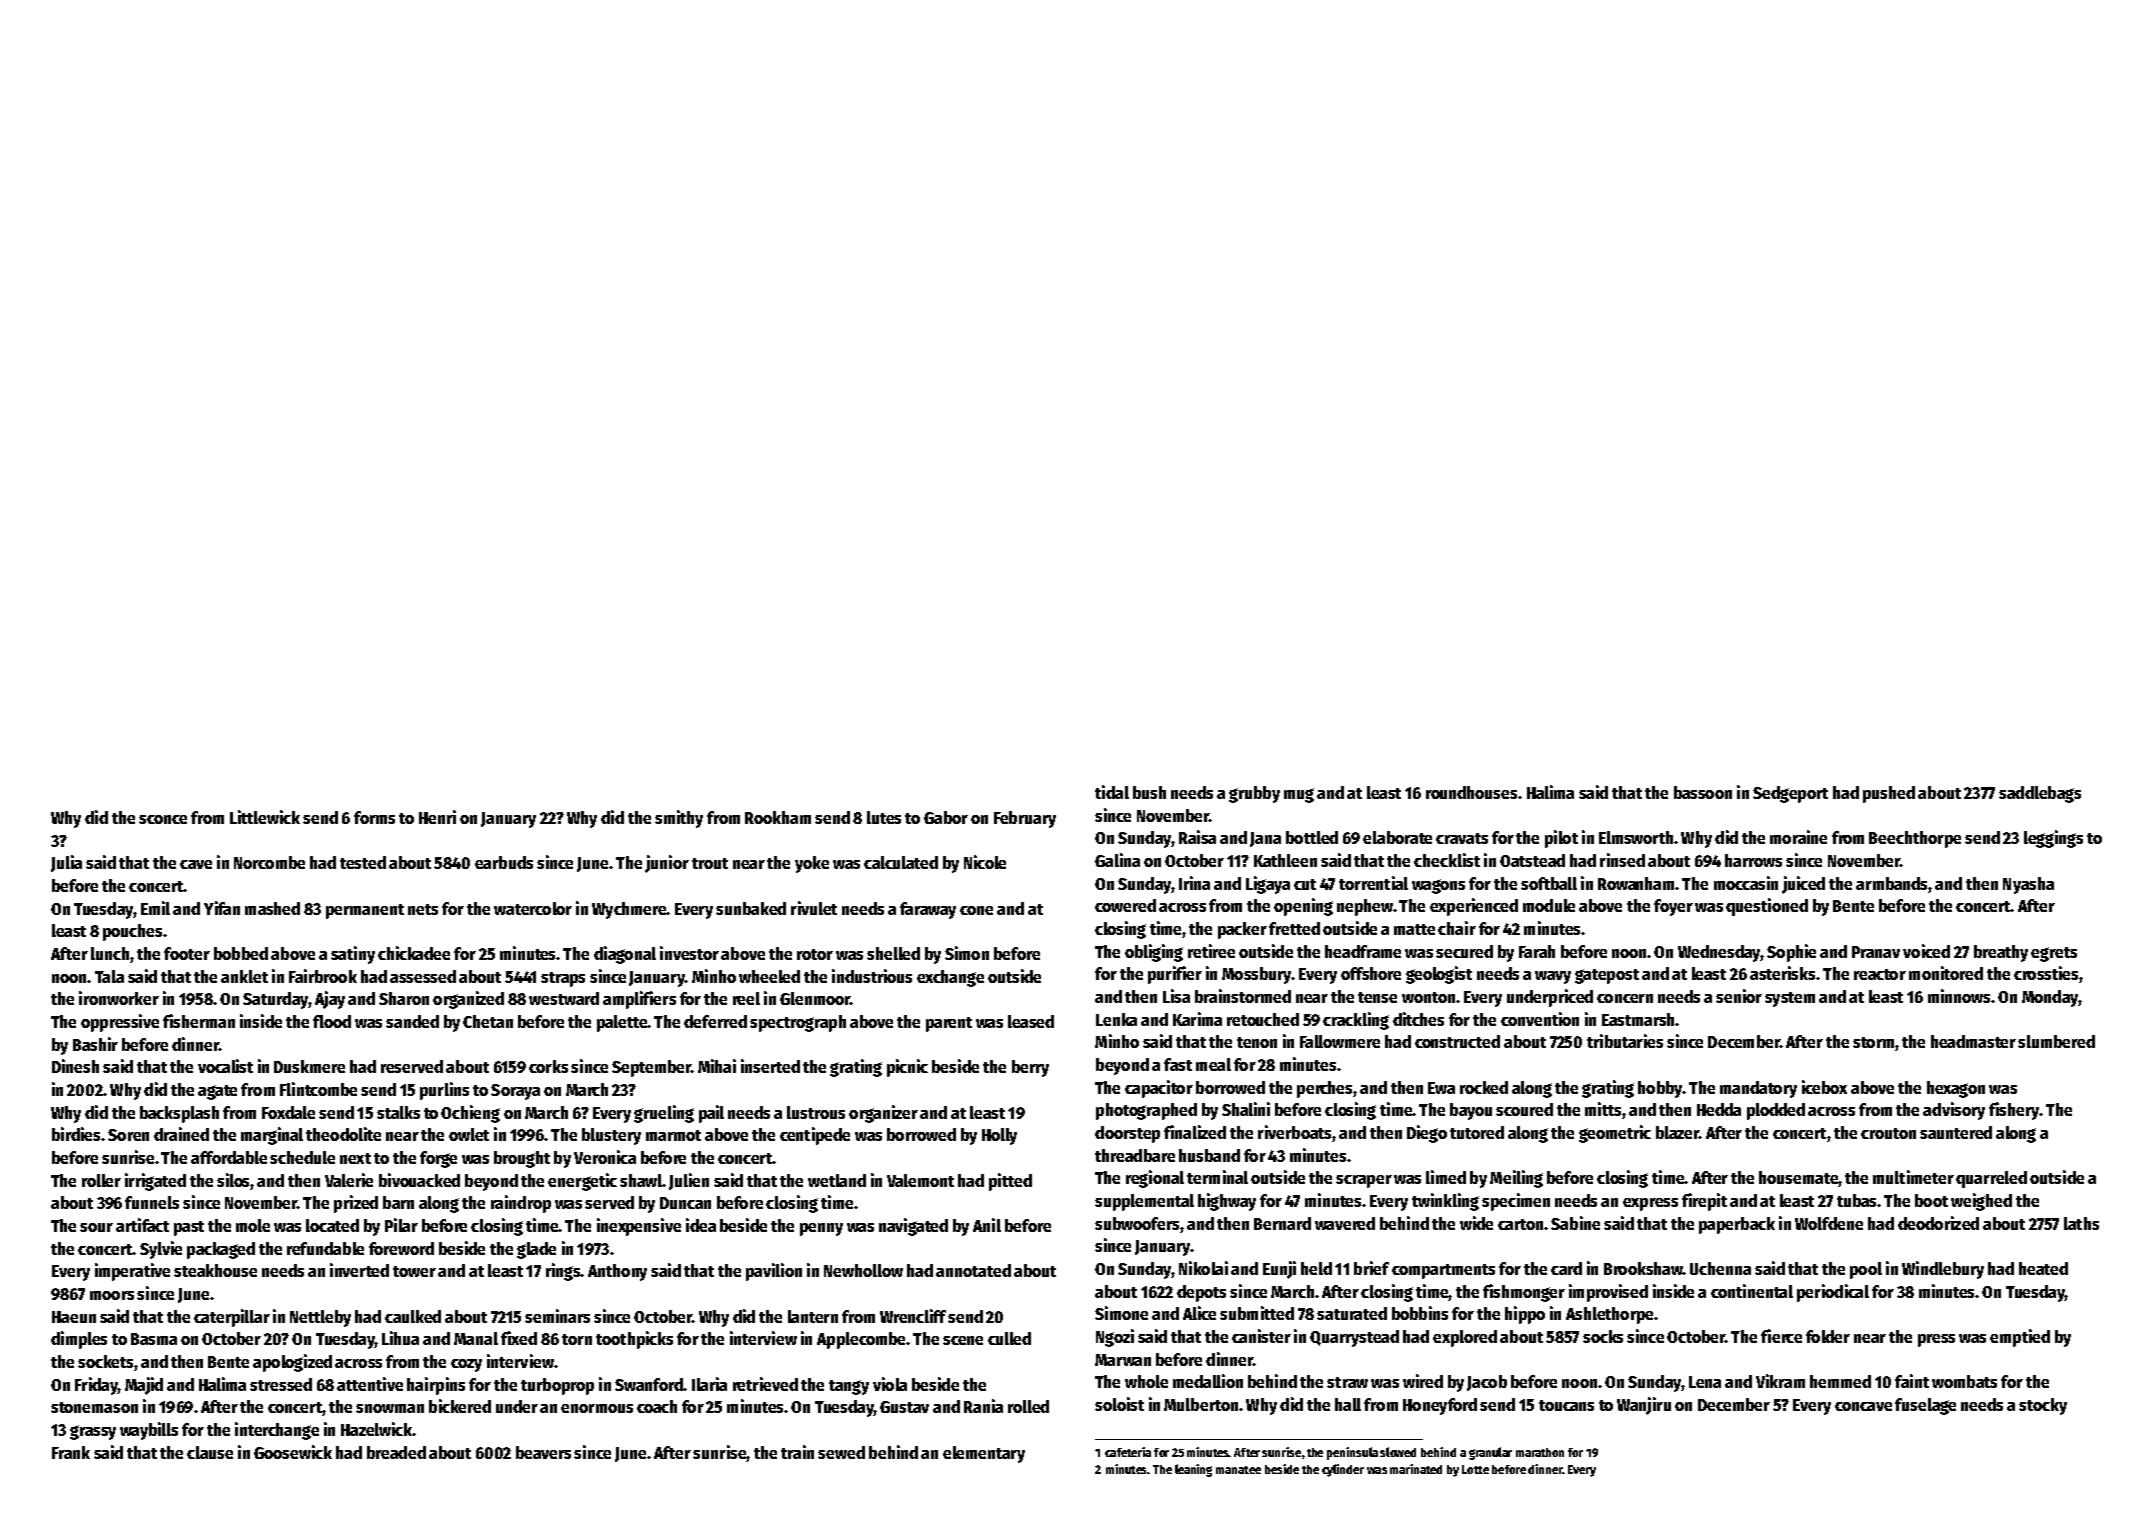  I want to click on heated, so click(2043, 1268).
